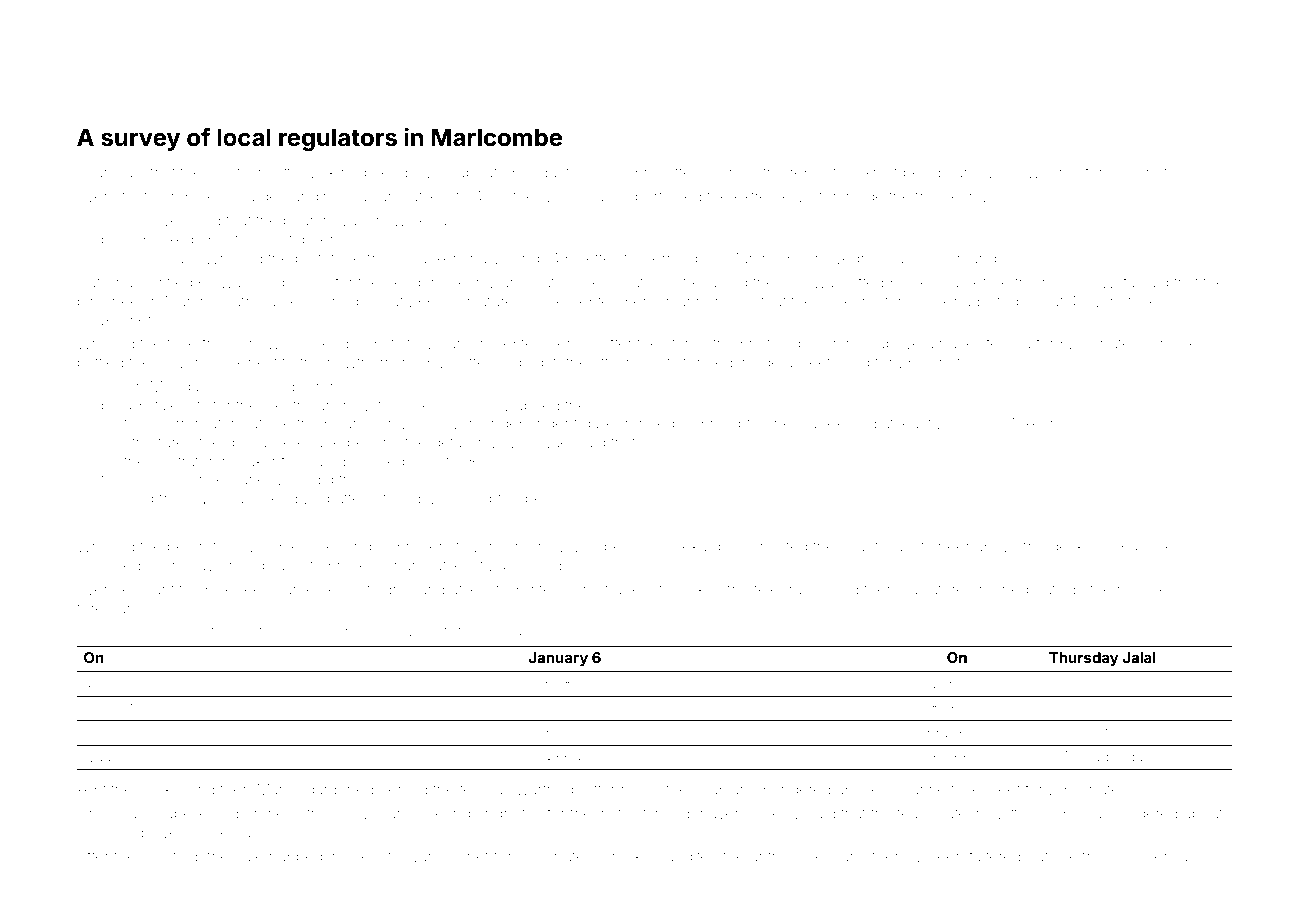 This document has width=1308, height=924. I want to click on Thijs, so click(457, 406).
